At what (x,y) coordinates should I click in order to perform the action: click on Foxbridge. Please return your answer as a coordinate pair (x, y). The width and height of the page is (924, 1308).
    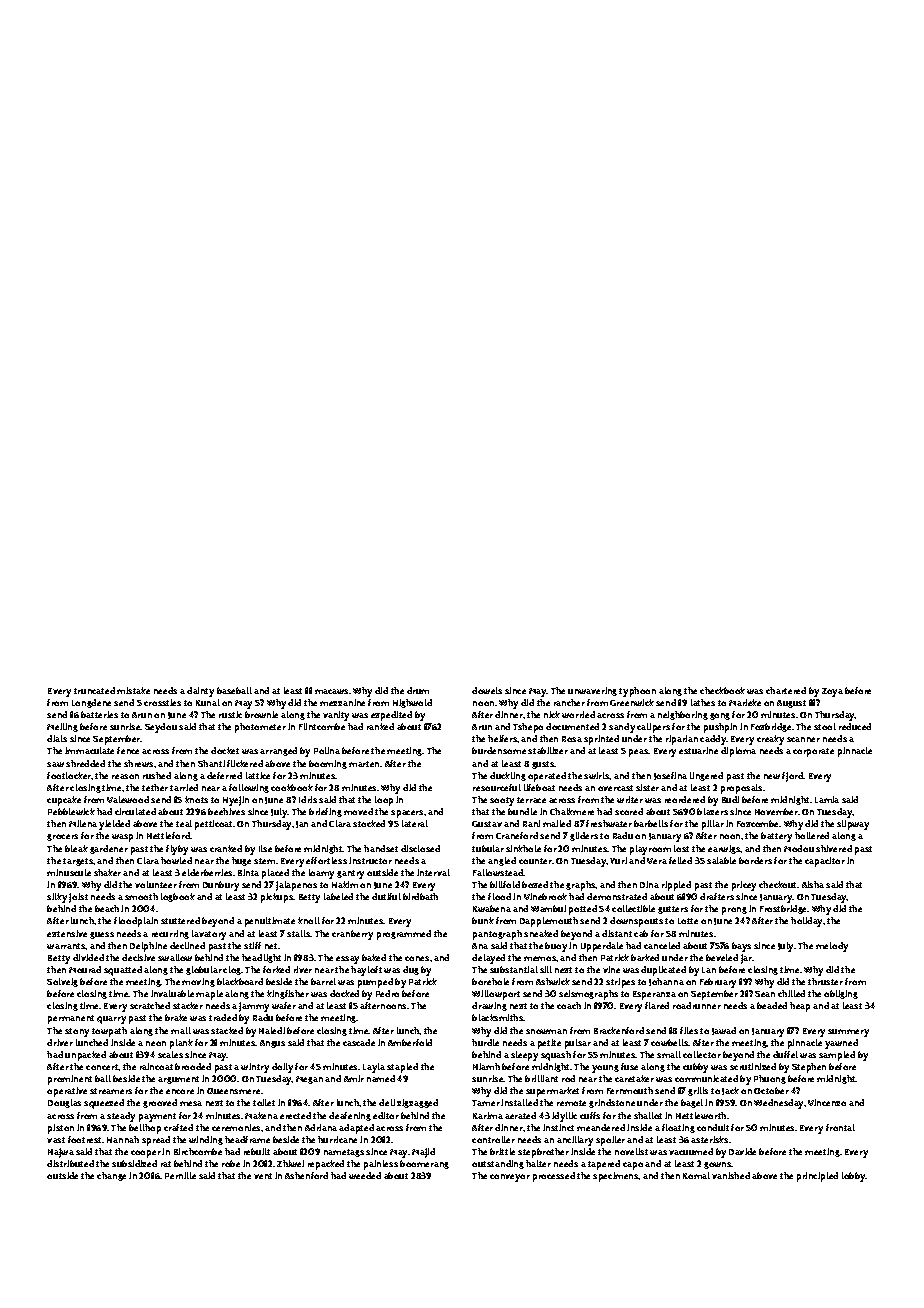
    Looking at the image, I should click on (771, 727).
